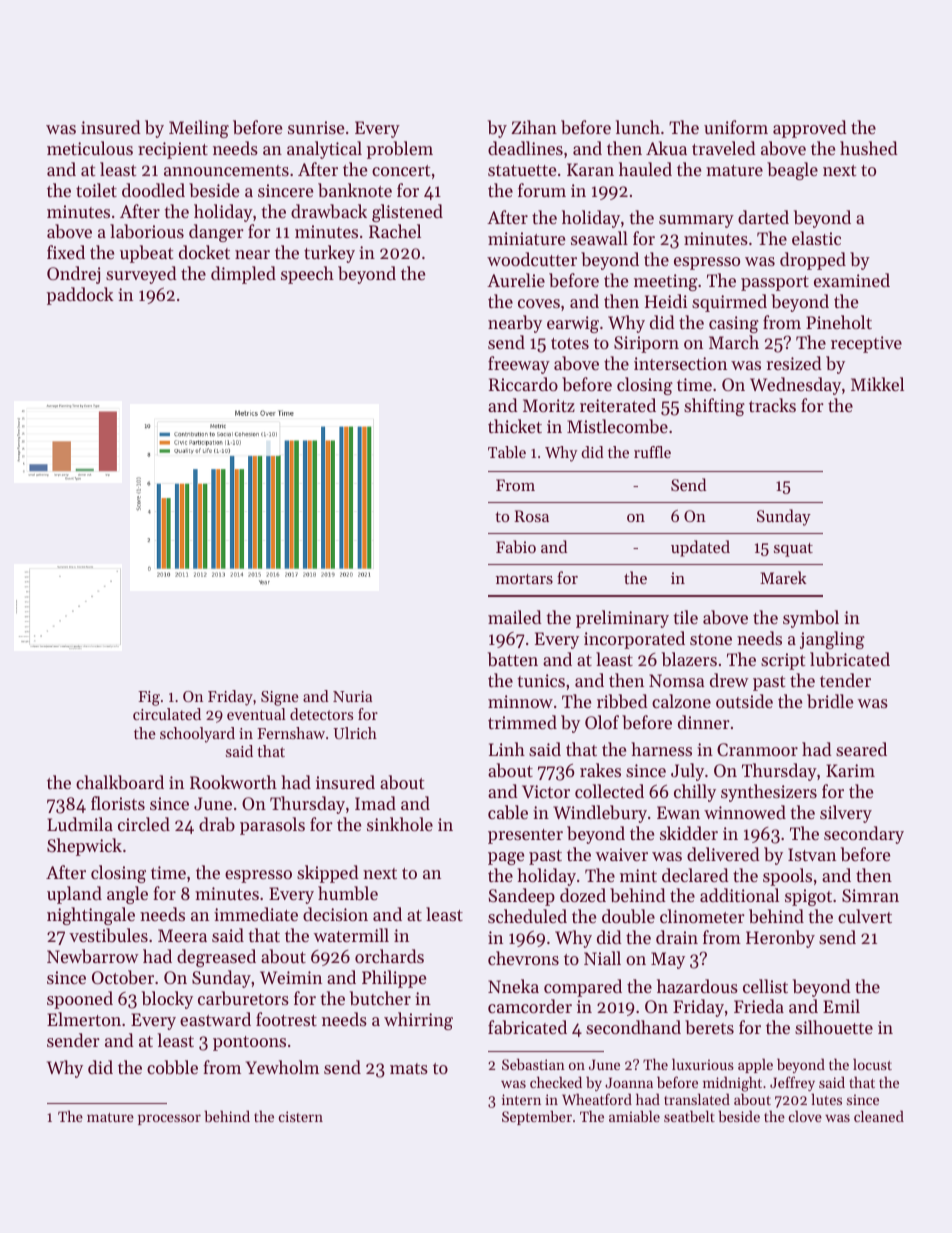 Image resolution: width=952 pixels, height=1233 pixels. Describe the element at coordinates (80, 296) in the screenshot. I see `paddock` at that location.
